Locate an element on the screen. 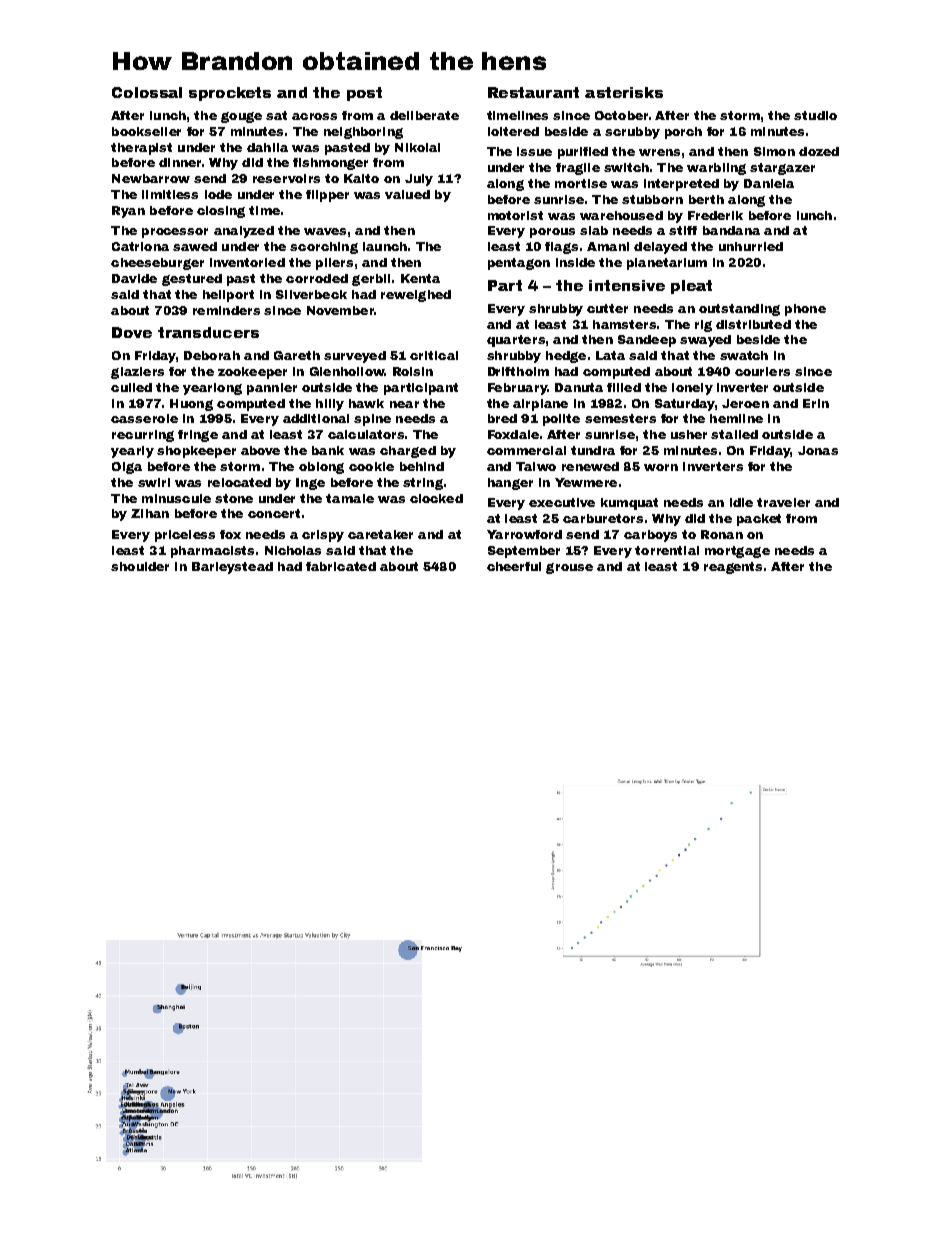 The height and width of the screenshot is (1233, 952). swirl is located at coordinates (154, 482).
